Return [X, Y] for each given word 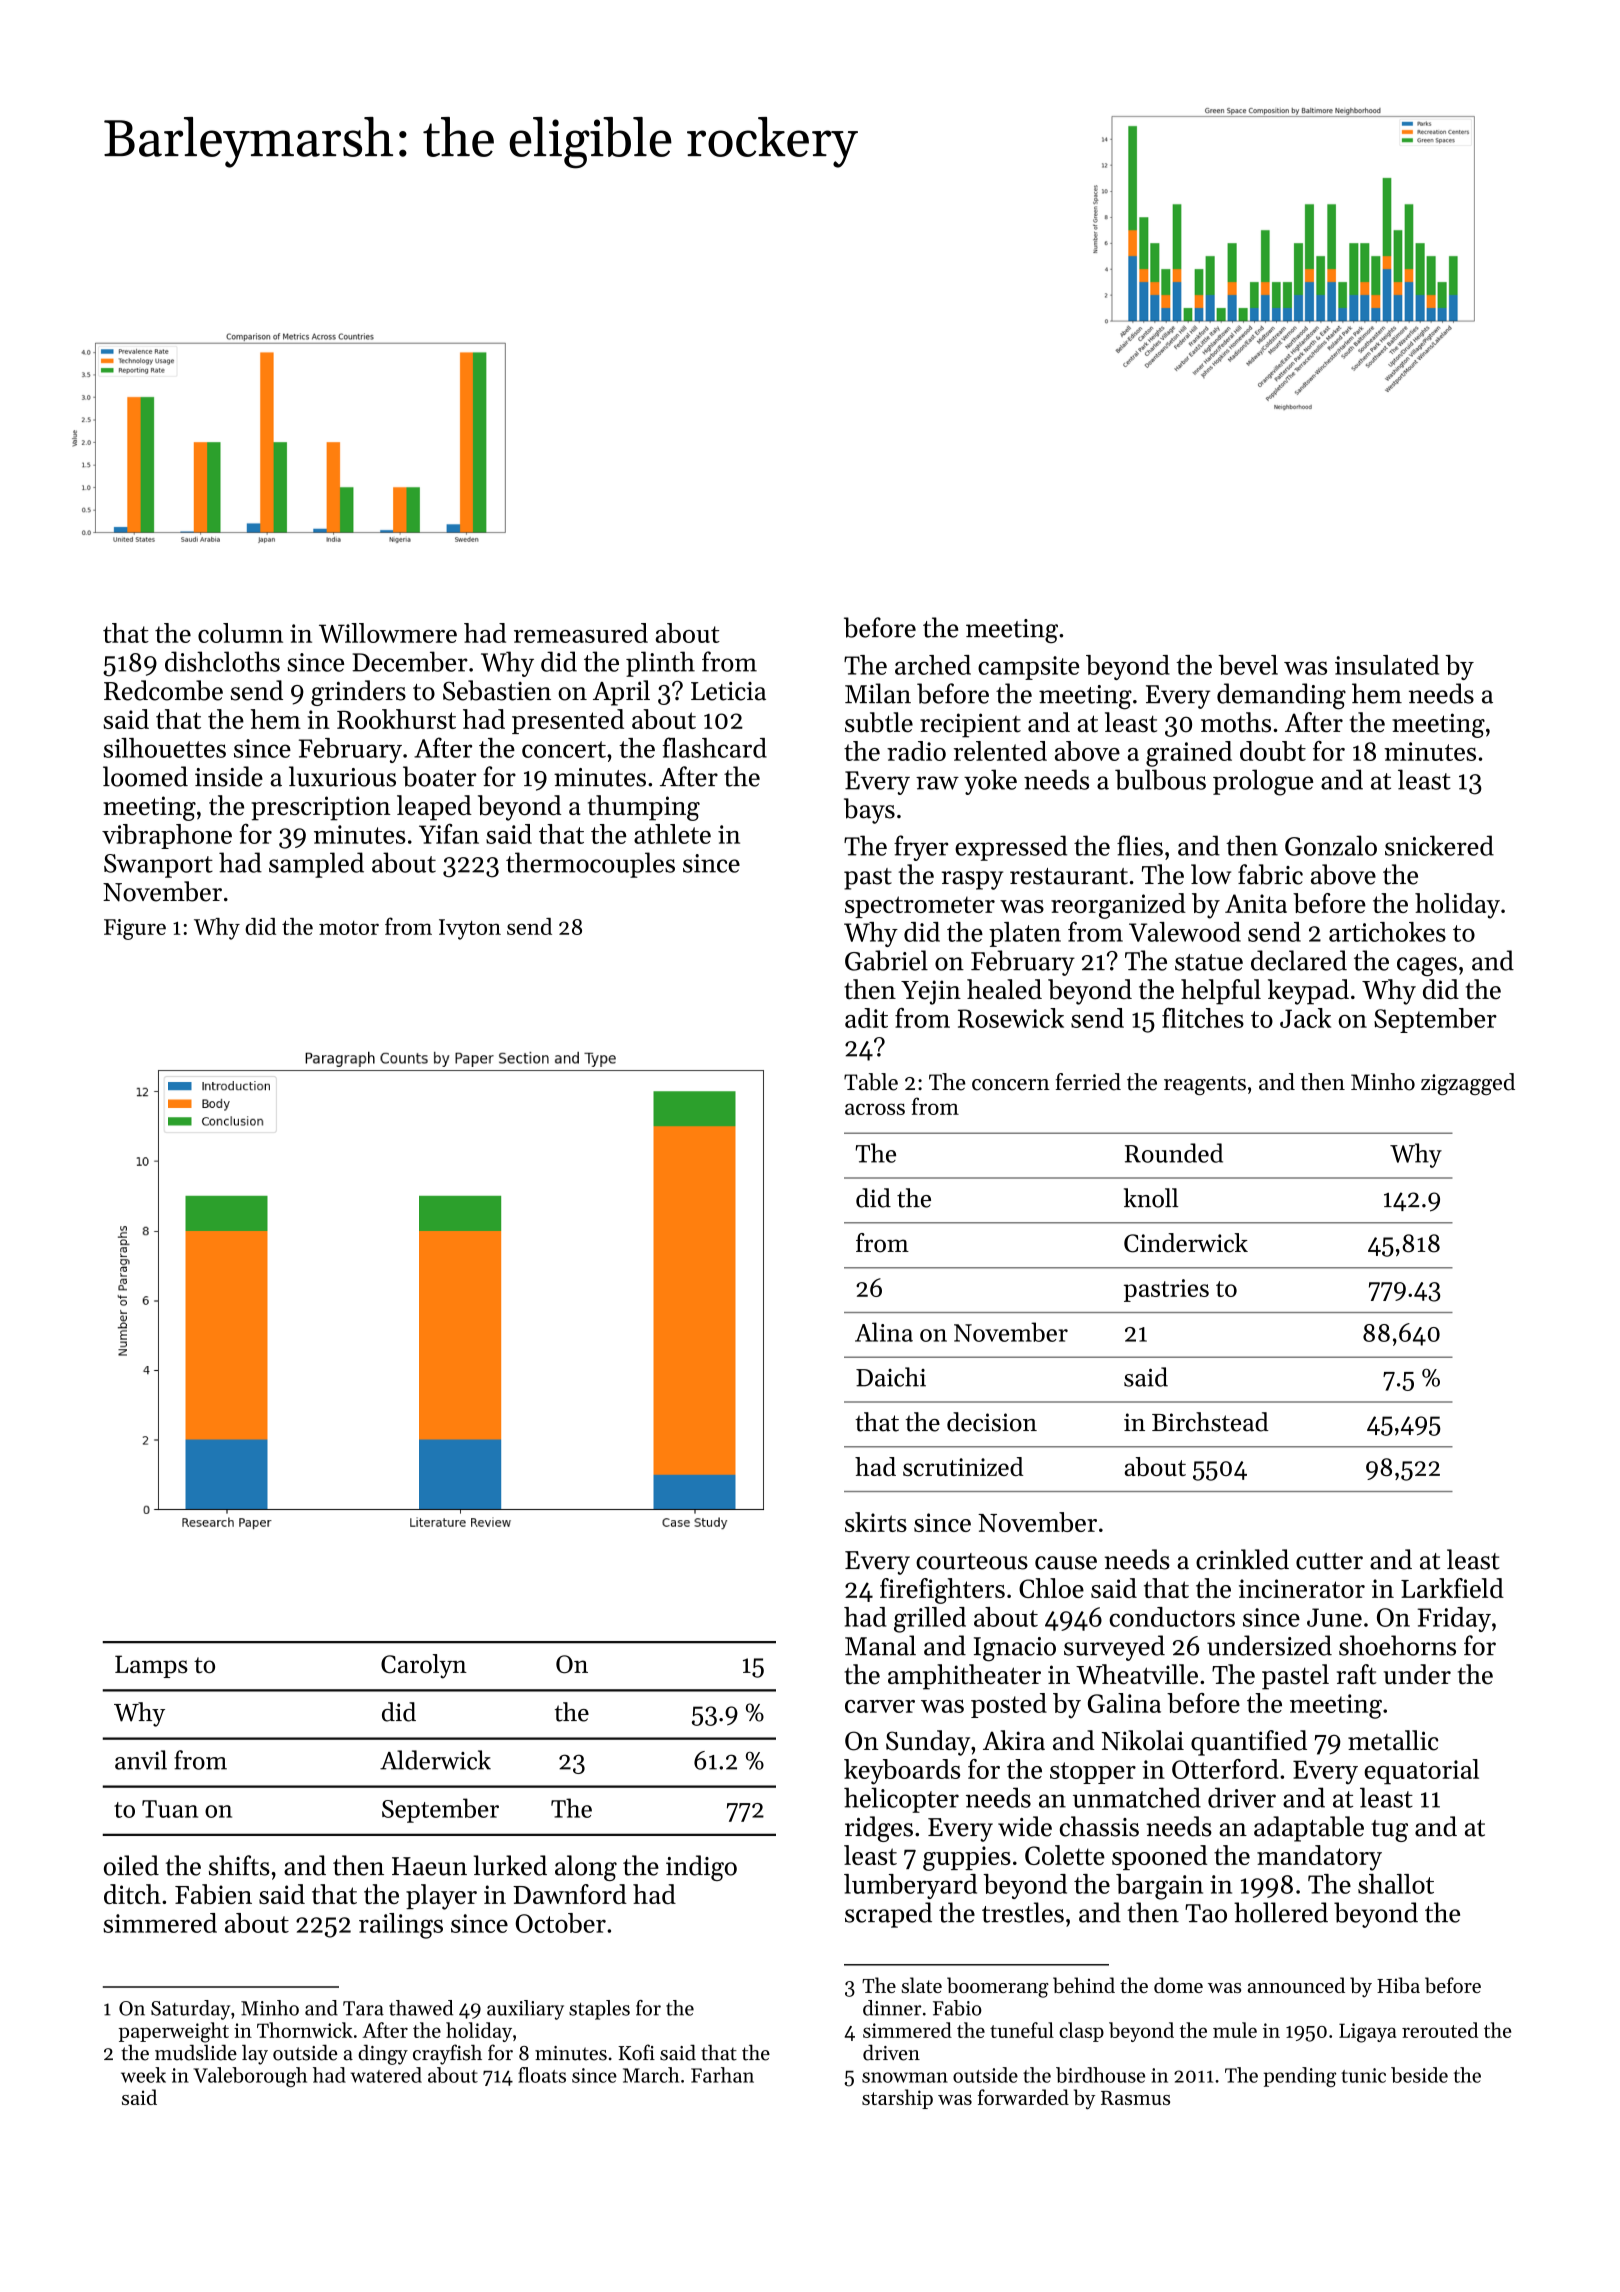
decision [992, 1422]
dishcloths [222, 661]
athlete [672, 834]
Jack [1305, 1018]
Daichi [891, 1377]
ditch [132, 1894]
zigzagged [1468, 1084]
